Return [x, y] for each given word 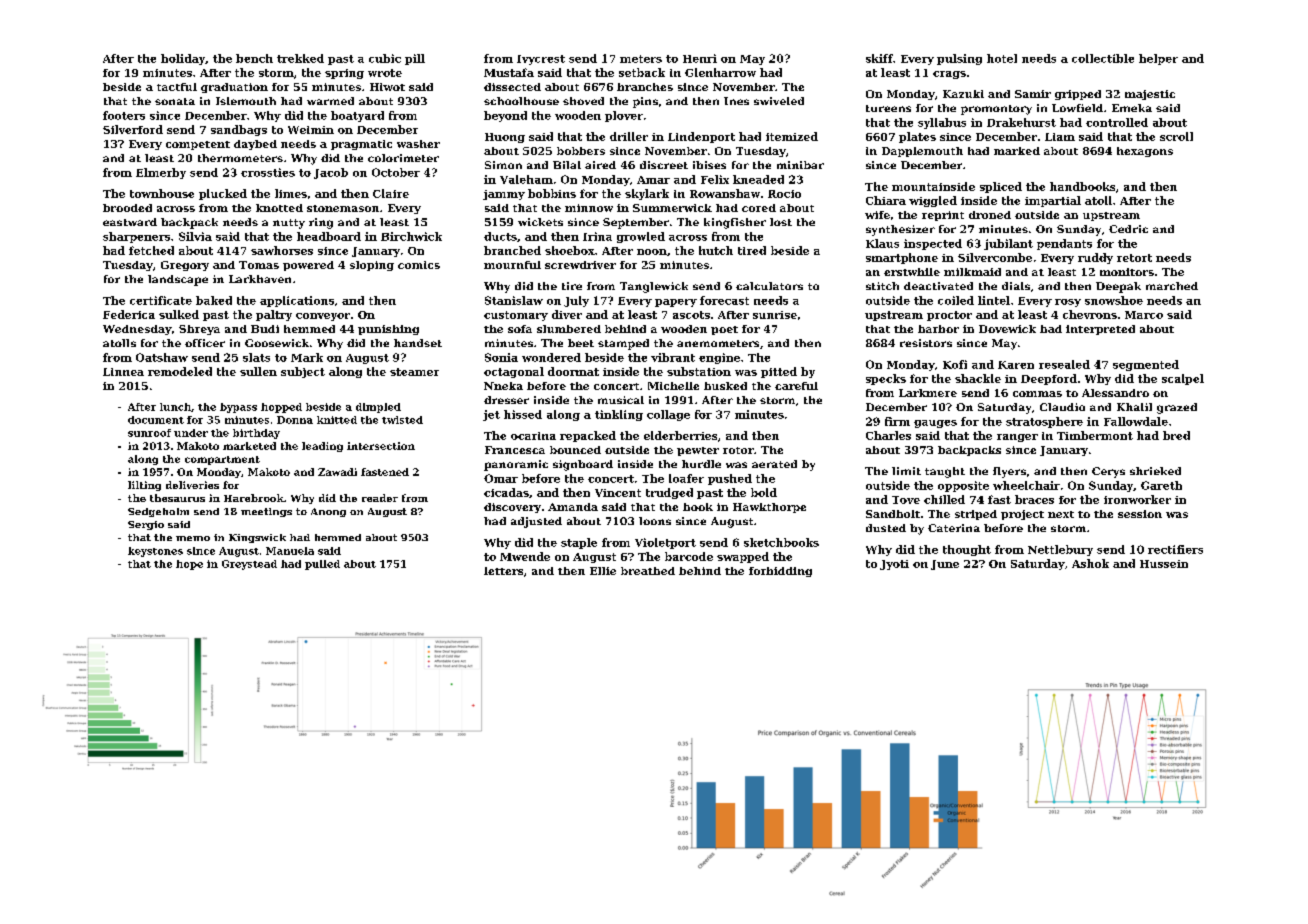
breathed [648, 571]
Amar [653, 180]
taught [945, 472]
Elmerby [161, 173]
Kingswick [257, 538]
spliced [1001, 187]
